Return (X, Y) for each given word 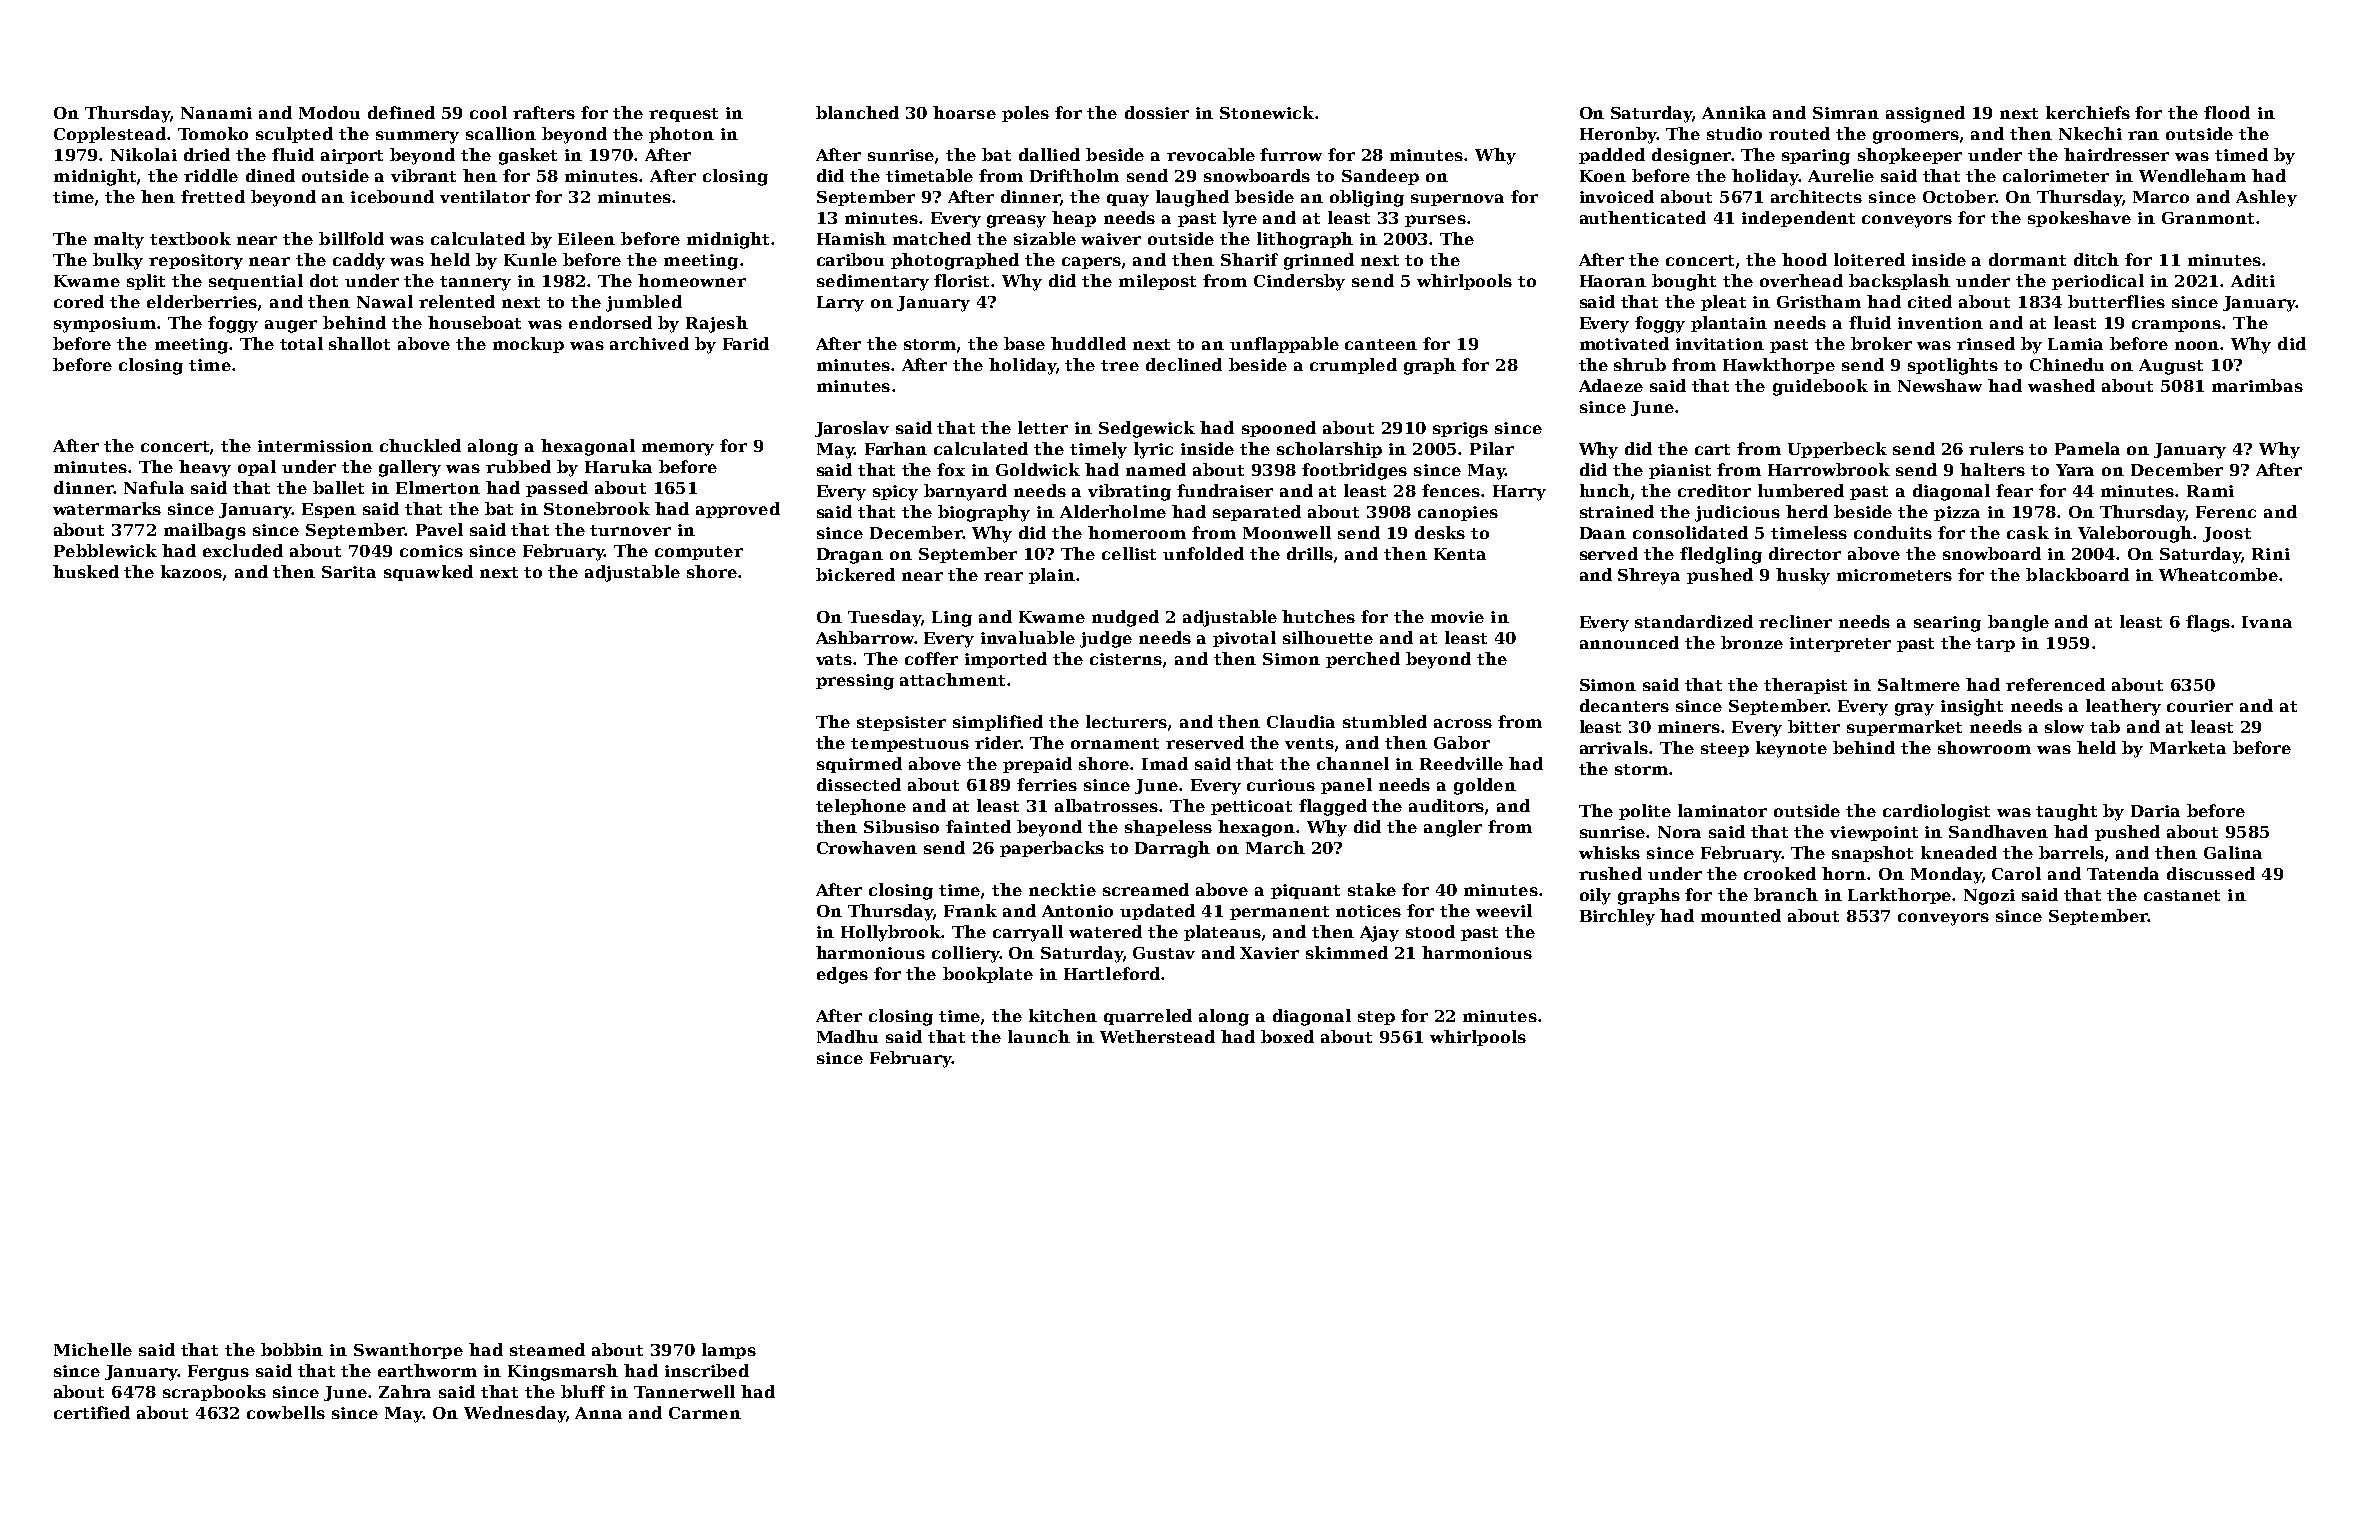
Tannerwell (684, 1391)
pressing (855, 682)
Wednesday (515, 1414)
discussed (2211, 873)
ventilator (485, 196)
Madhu (847, 1036)
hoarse (964, 112)
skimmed (1347, 952)
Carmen (705, 1413)
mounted (1741, 915)
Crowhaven (867, 847)
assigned (1925, 114)
